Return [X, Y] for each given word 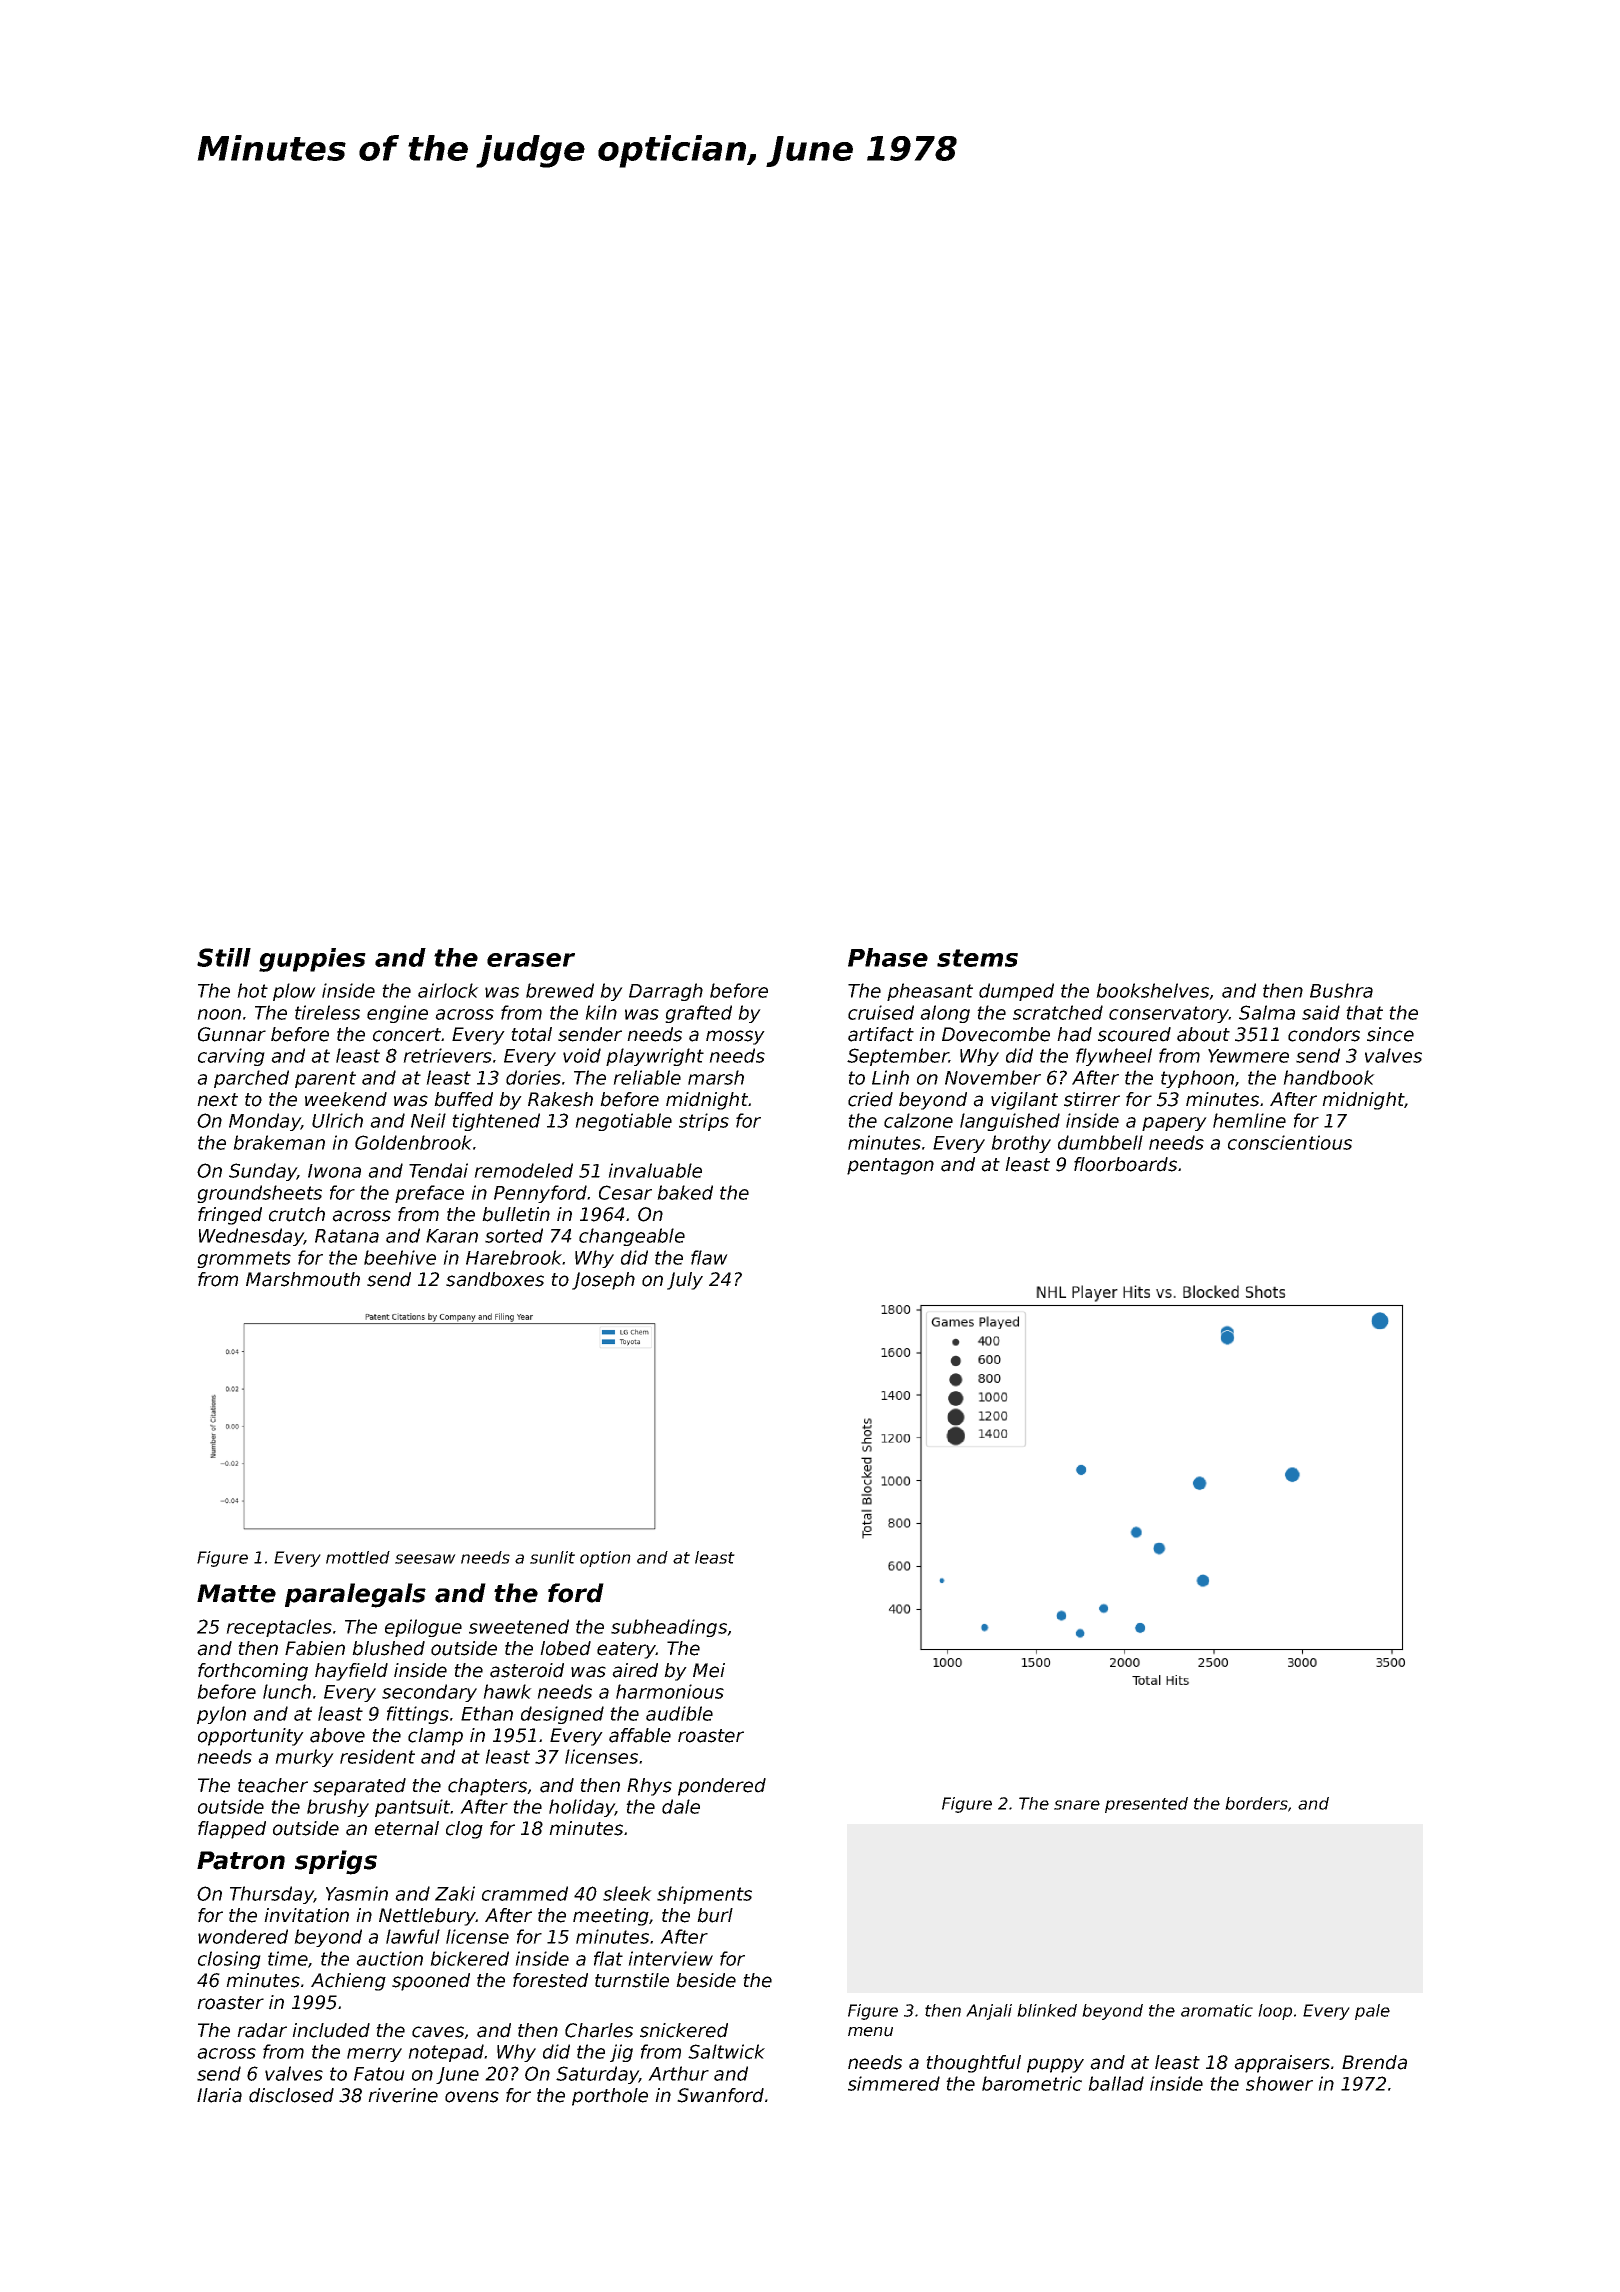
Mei [709, 1670]
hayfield [351, 1672]
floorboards [1125, 1164]
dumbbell [1100, 1142]
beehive [400, 1257]
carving [231, 1057]
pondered [722, 1787]
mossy [735, 1037]
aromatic [1217, 2010]
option [605, 1559]
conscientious [1290, 1142]
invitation [306, 1915]
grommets [244, 1259]
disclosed [291, 2095]
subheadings [669, 1628]
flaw [709, 1257]
